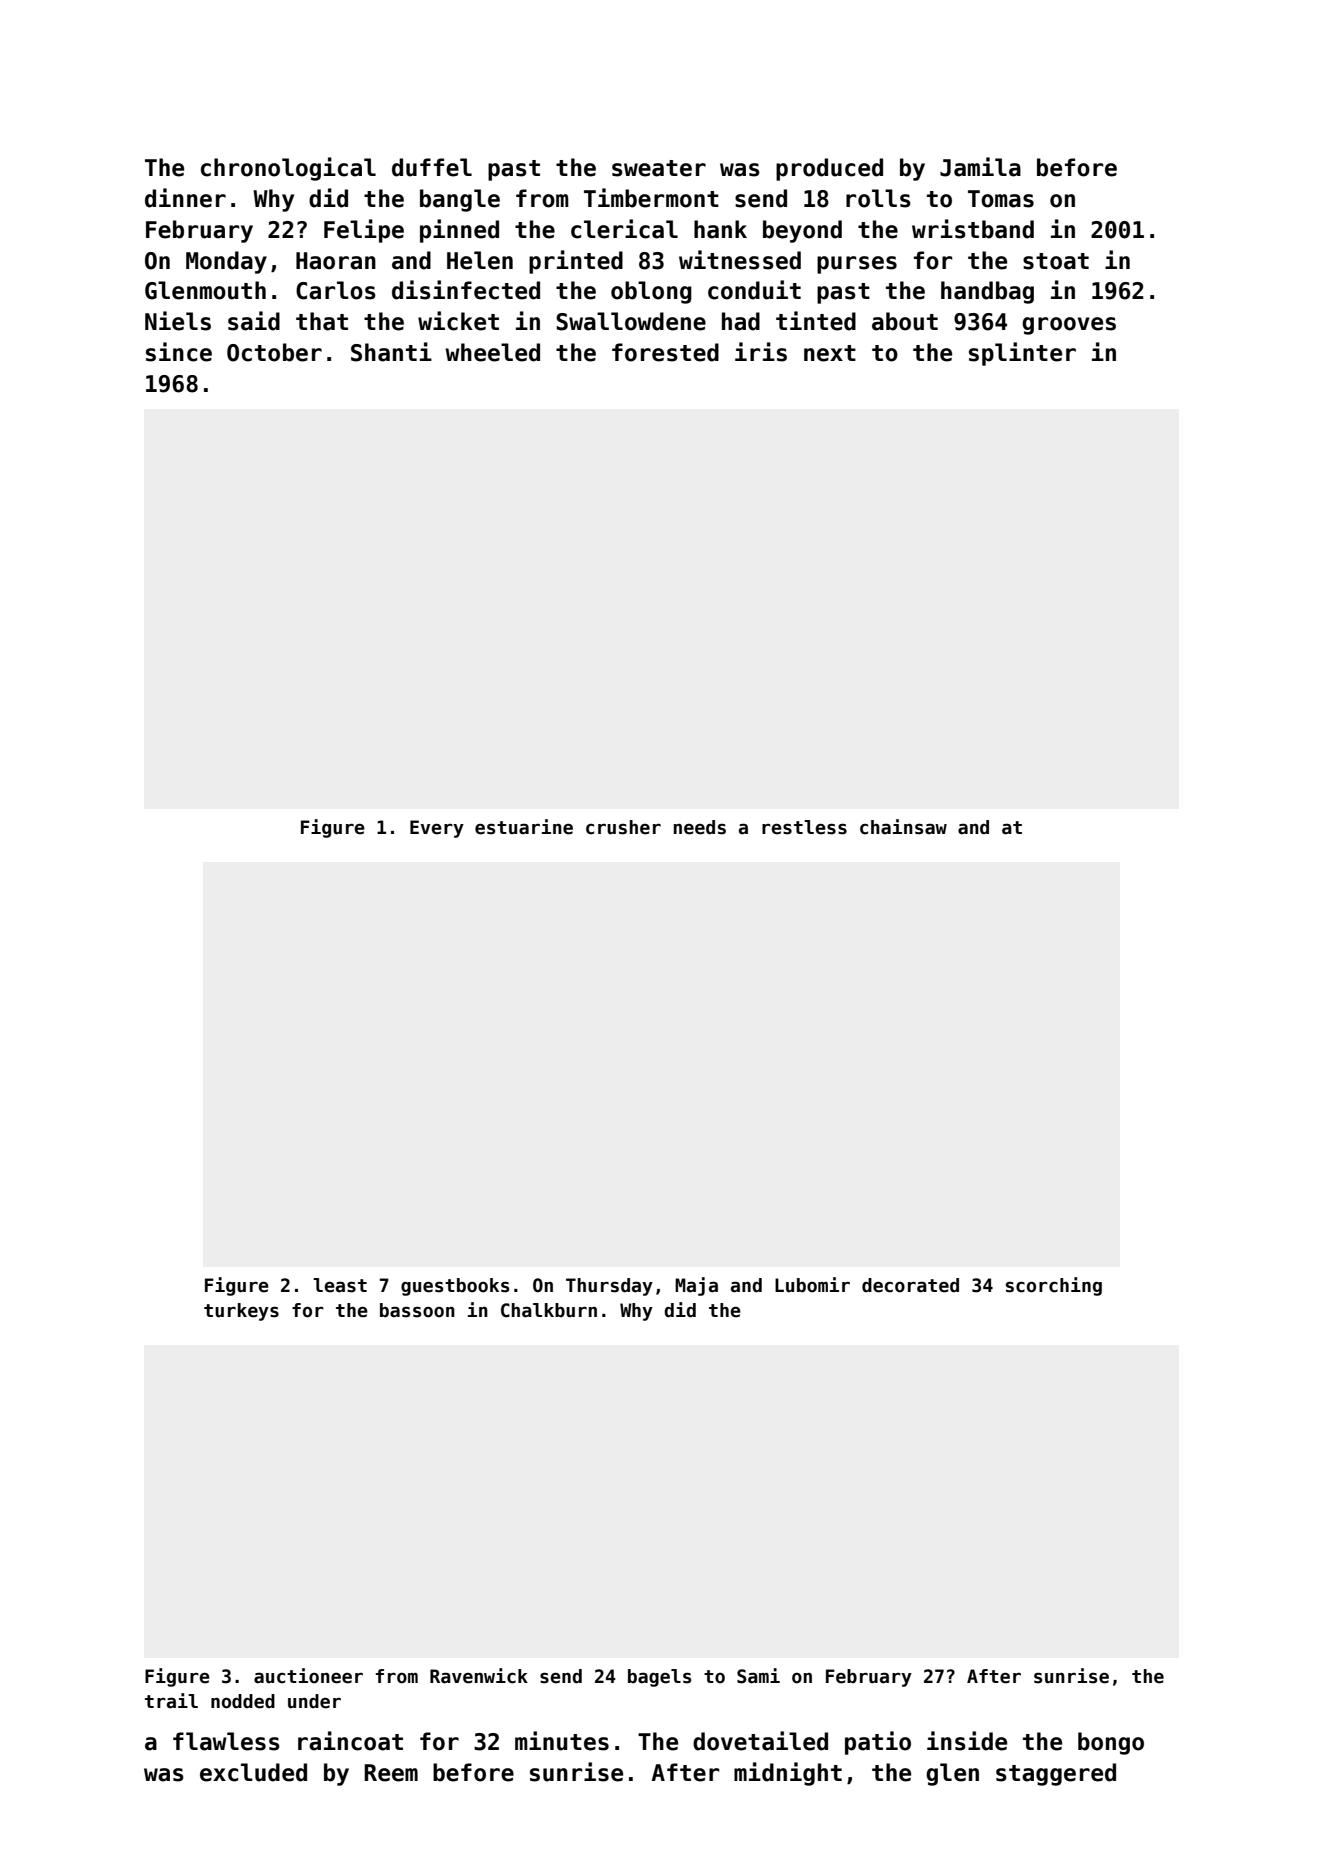 The image size is (1323, 1872). What do you see at coordinates (437, 829) in the page?
I see `Every` at bounding box center [437, 829].
